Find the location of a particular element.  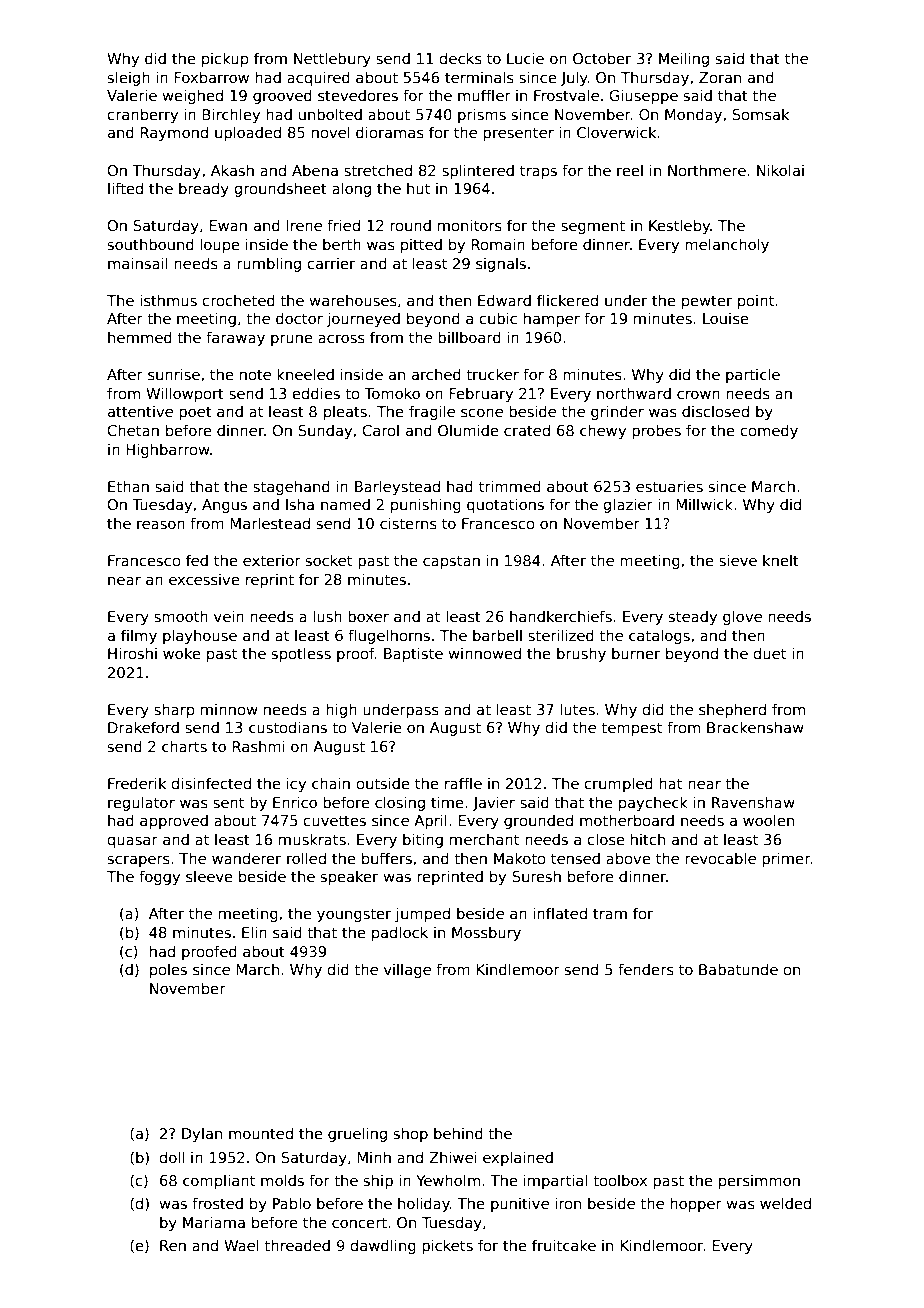

stagehand is located at coordinates (291, 487).
